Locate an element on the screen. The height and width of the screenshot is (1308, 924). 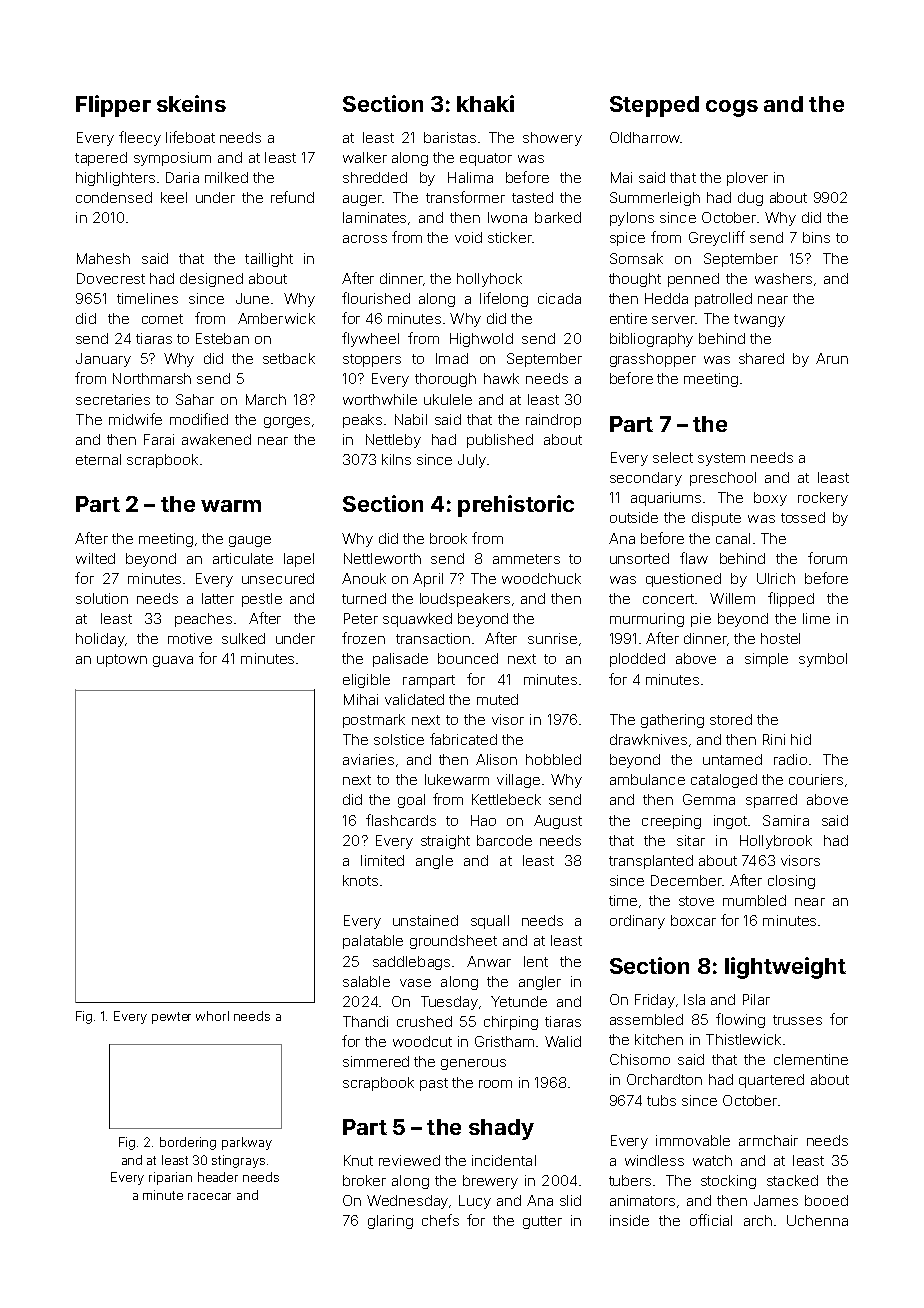
pewter is located at coordinates (171, 1018).
